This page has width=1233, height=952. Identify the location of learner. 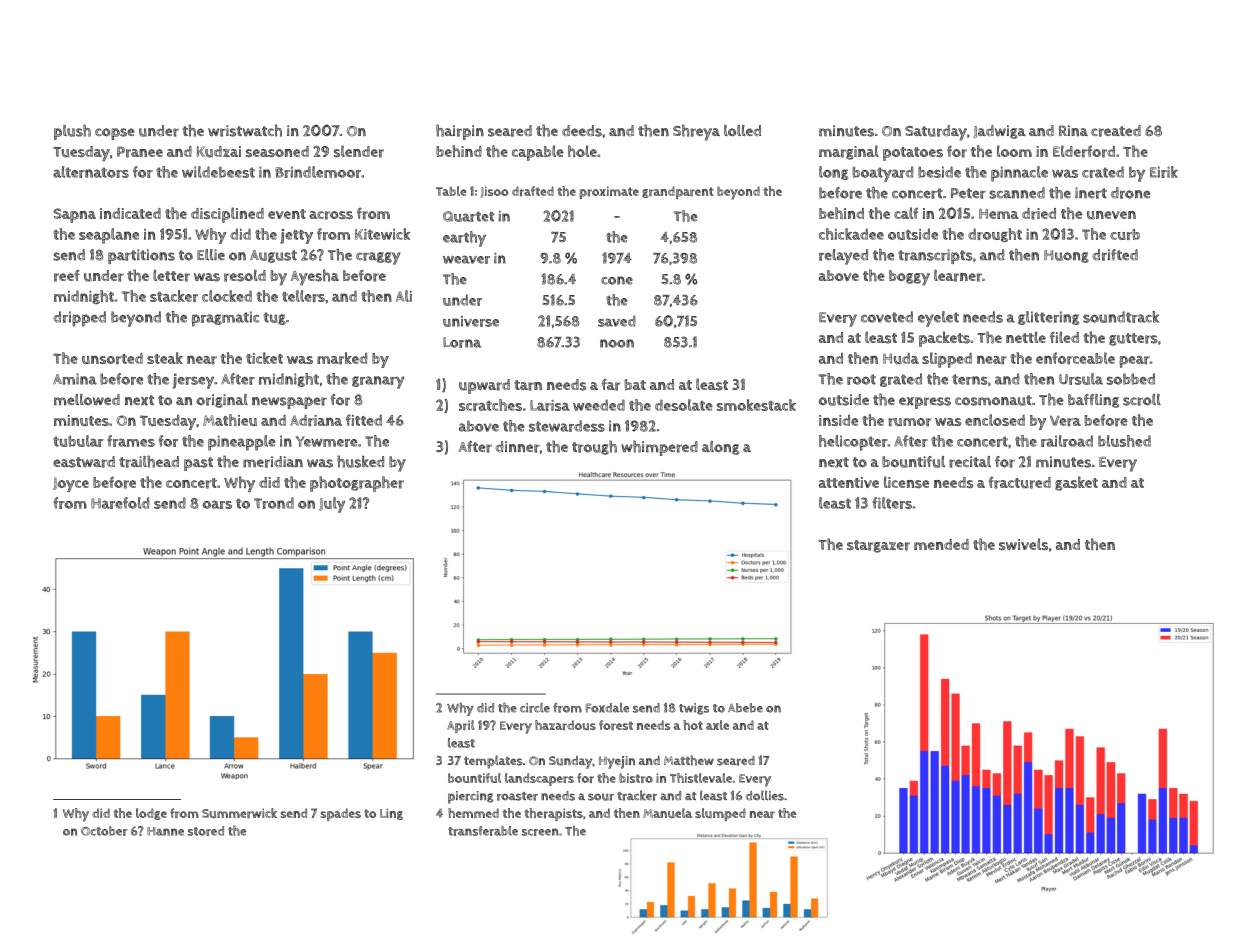
(958, 275).
